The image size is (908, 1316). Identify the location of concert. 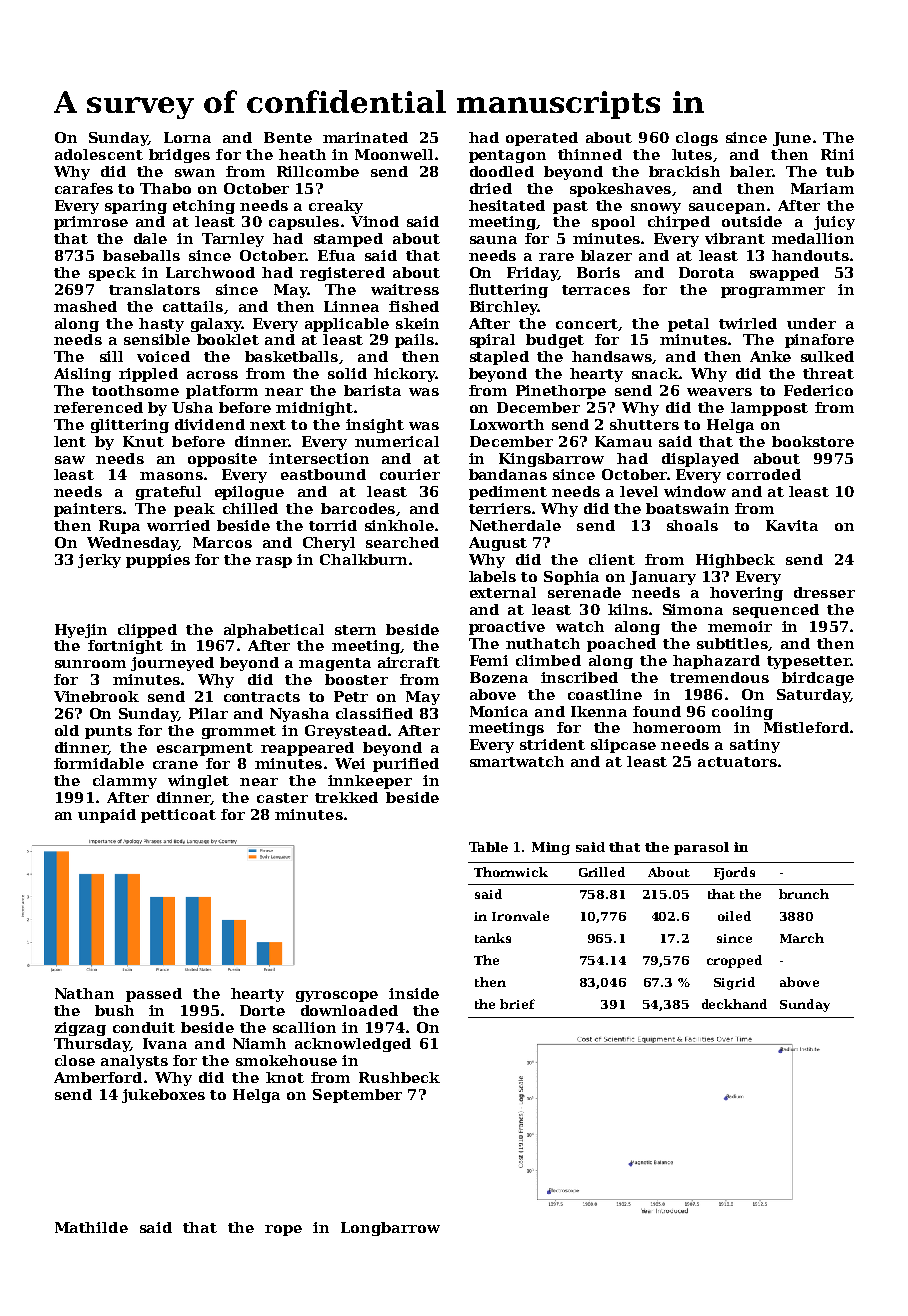
(587, 324).
